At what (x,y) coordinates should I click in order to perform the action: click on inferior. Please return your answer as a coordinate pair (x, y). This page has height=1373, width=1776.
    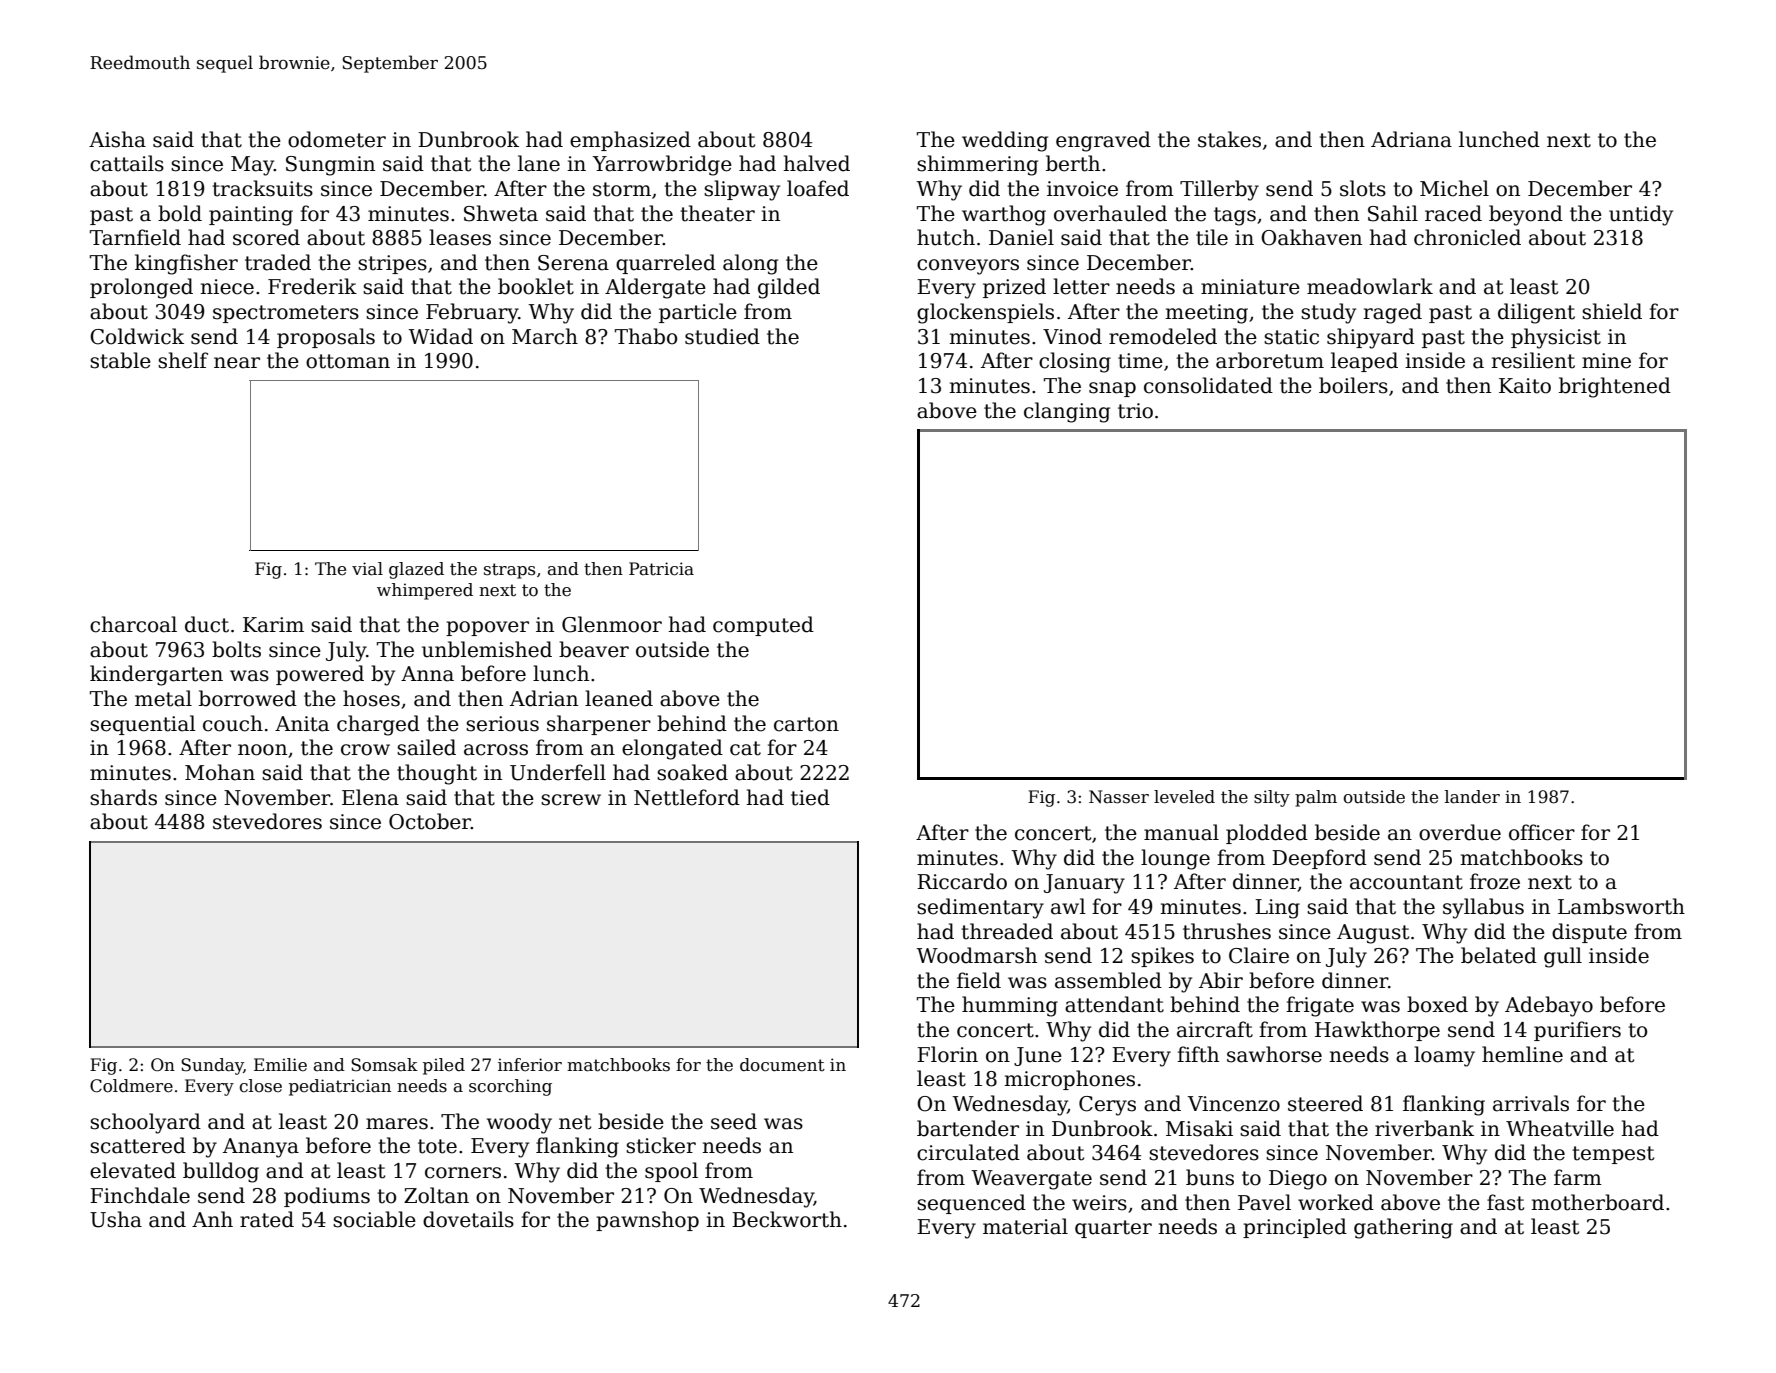
    Looking at the image, I should click on (530, 1065).
